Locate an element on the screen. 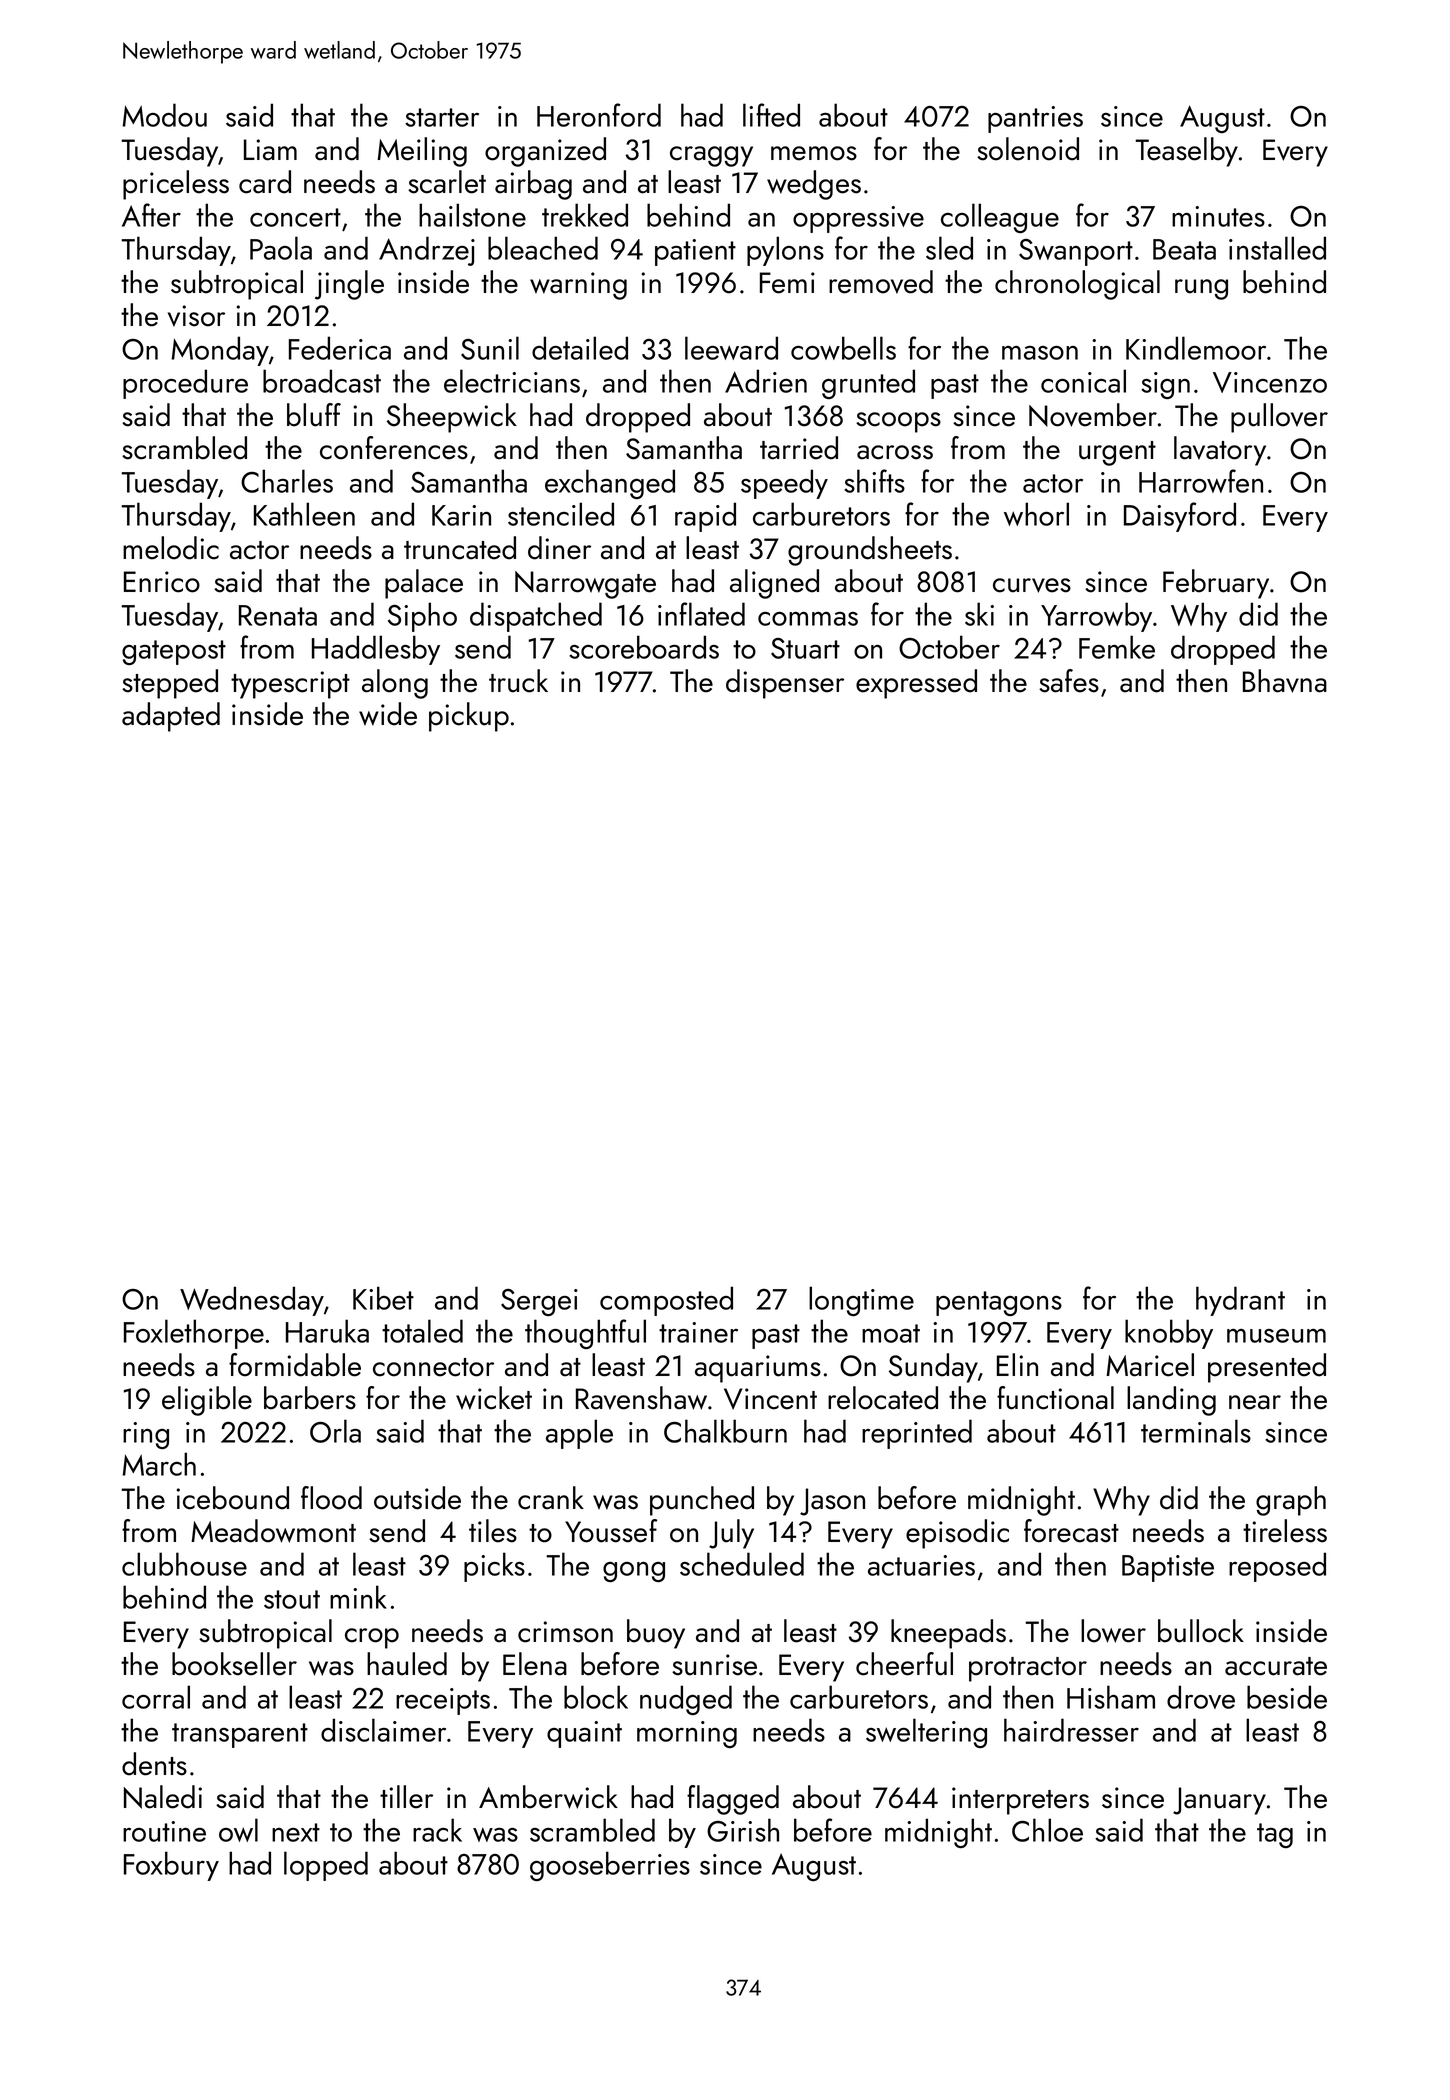 The image size is (1450, 2100). January is located at coordinates (1219, 1801).
